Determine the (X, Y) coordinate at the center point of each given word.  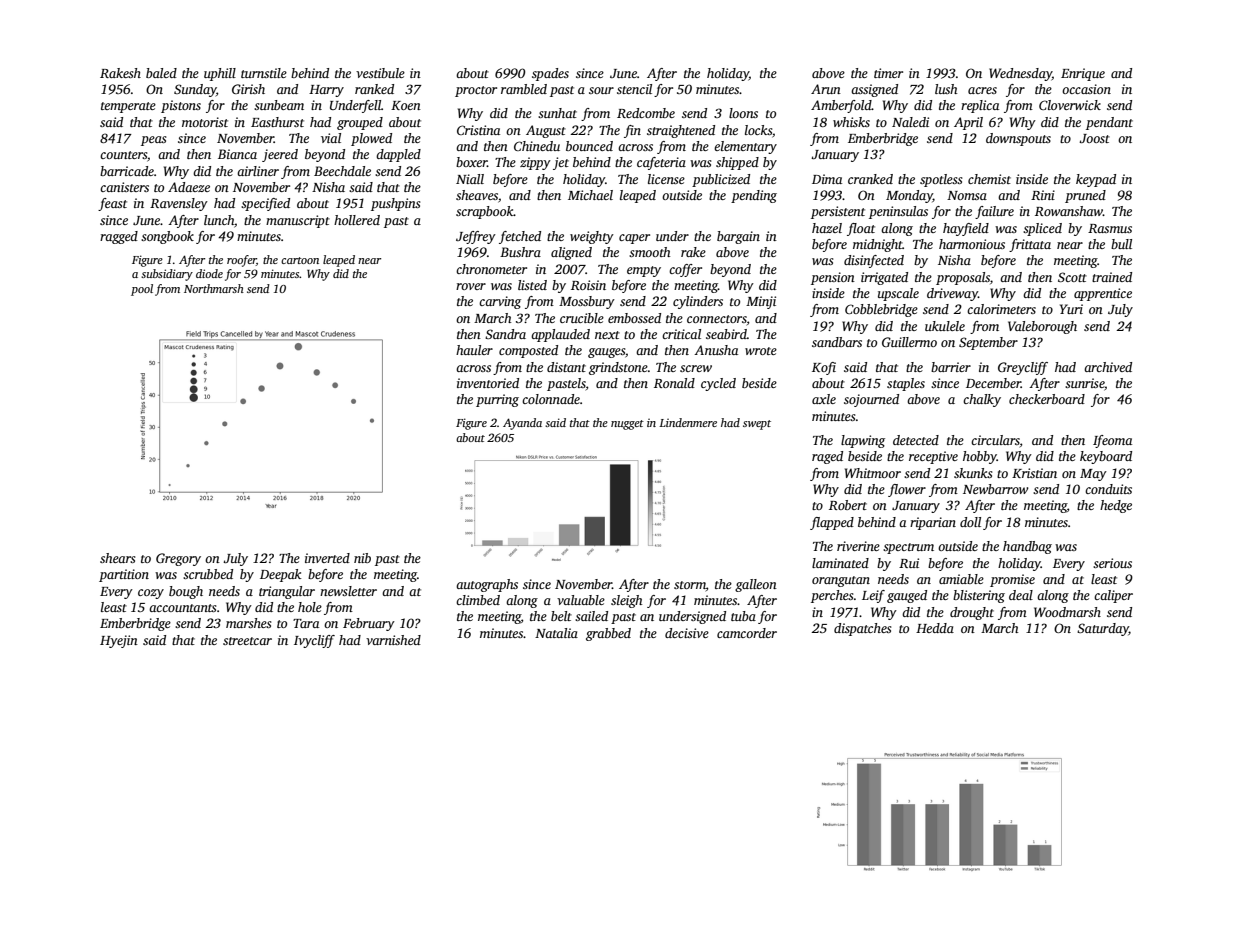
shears (117, 558)
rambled (524, 89)
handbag (1027, 547)
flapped (832, 523)
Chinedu (537, 146)
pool (142, 290)
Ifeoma (1112, 441)
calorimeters (1001, 309)
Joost (1094, 138)
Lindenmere (688, 422)
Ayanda (522, 424)
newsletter (348, 591)
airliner (258, 171)
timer (888, 73)
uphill (220, 74)
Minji (761, 302)
